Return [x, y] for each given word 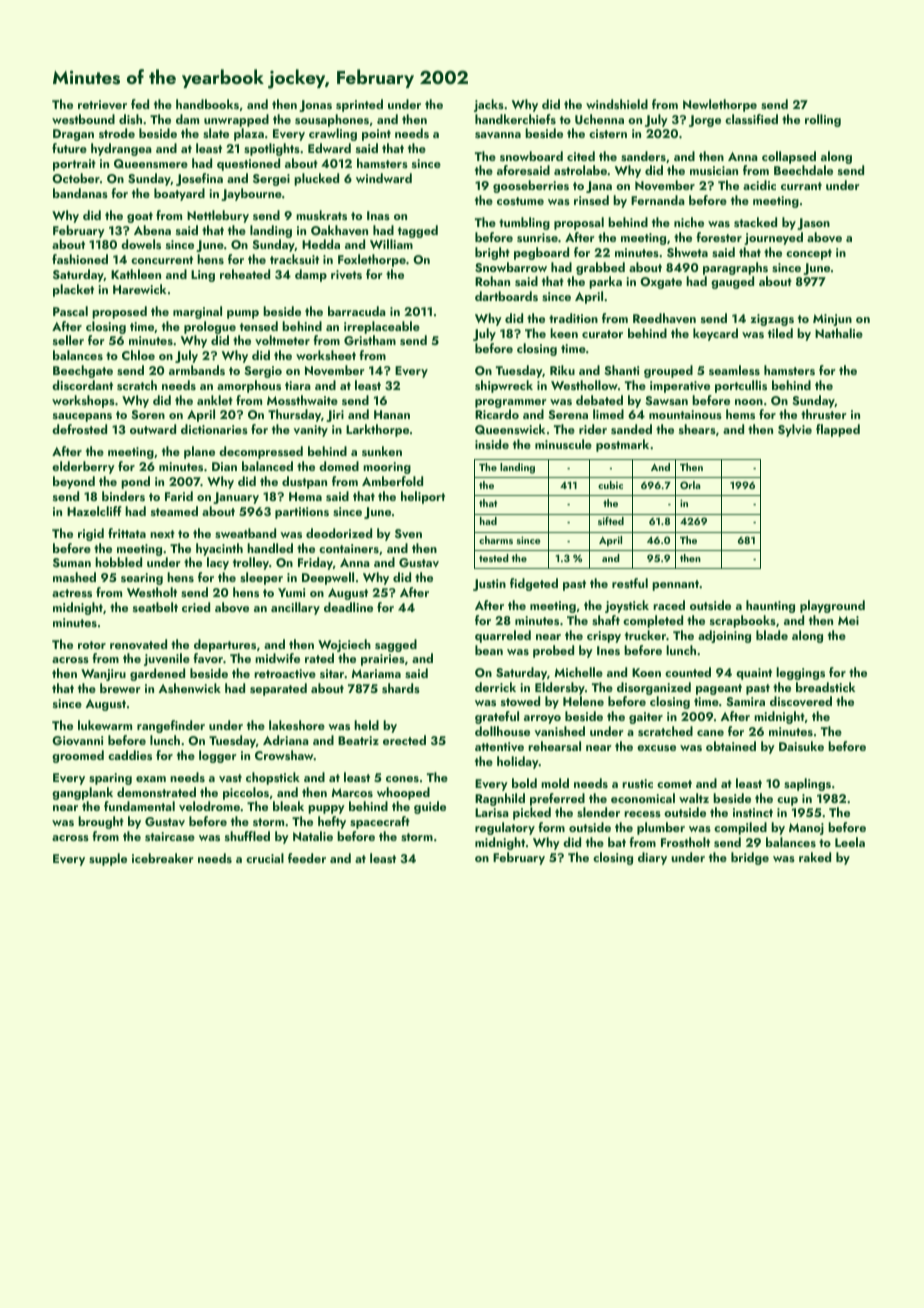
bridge [750, 858]
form [552, 827]
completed [653, 621]
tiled [780, 333]
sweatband [245, 533]
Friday [315, 563]
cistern [608, 133]
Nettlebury [218, 216]
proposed [119, 312]
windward [384, 178]
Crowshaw [284, 755]
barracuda [357, 311]
